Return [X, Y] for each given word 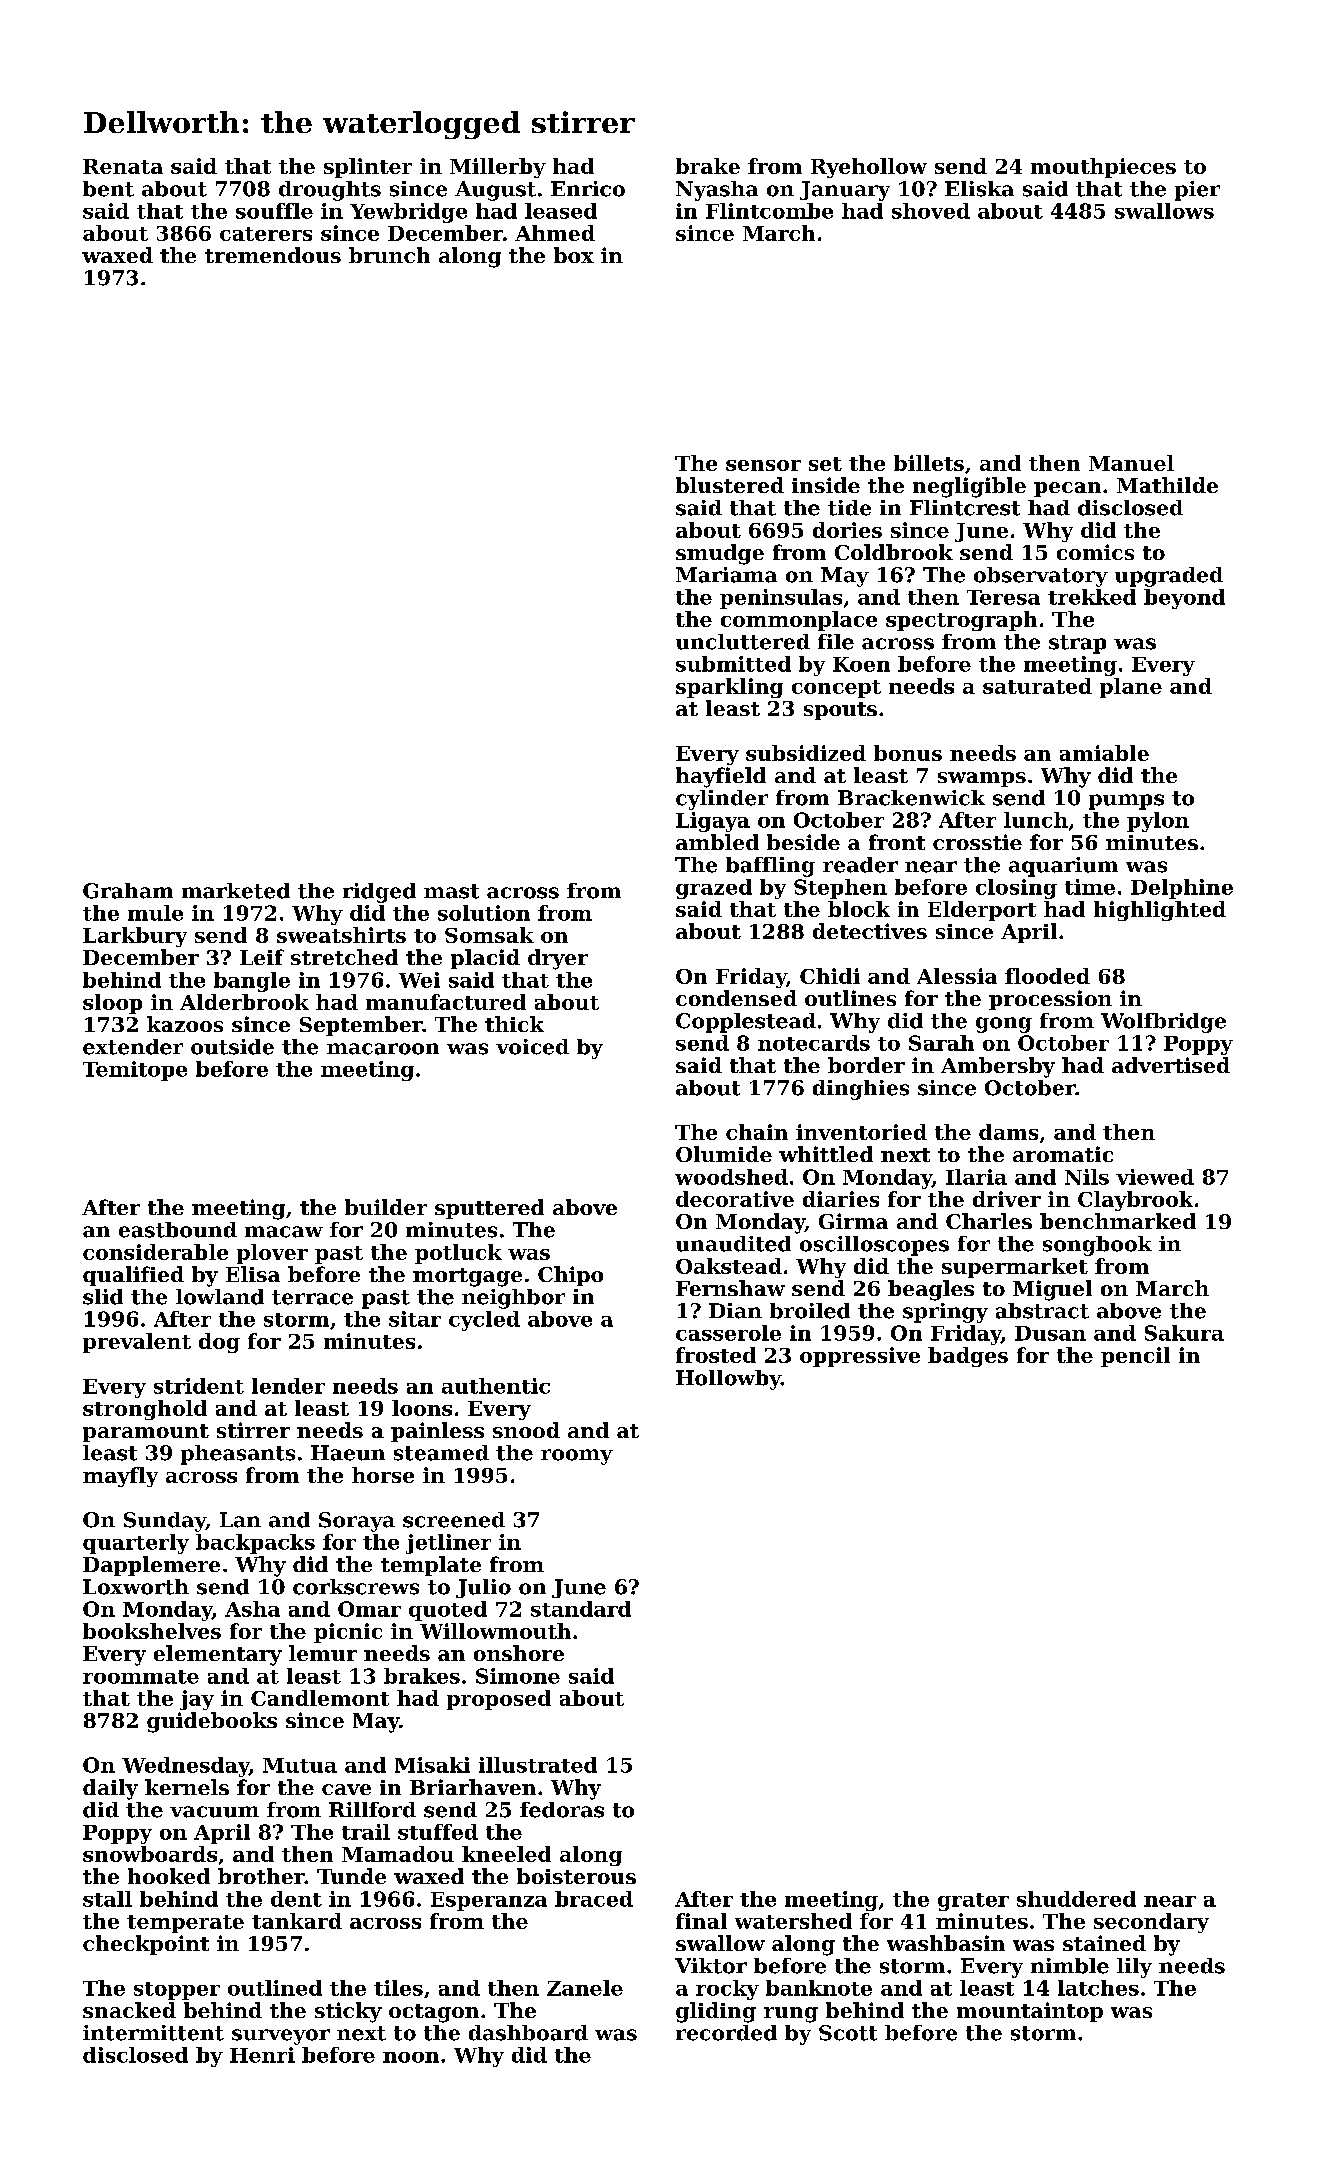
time [1090, 887]
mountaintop [1030, 2012]
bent [108, 189]
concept [836, 689]
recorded [726, 2033]
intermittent [153, 2033]
